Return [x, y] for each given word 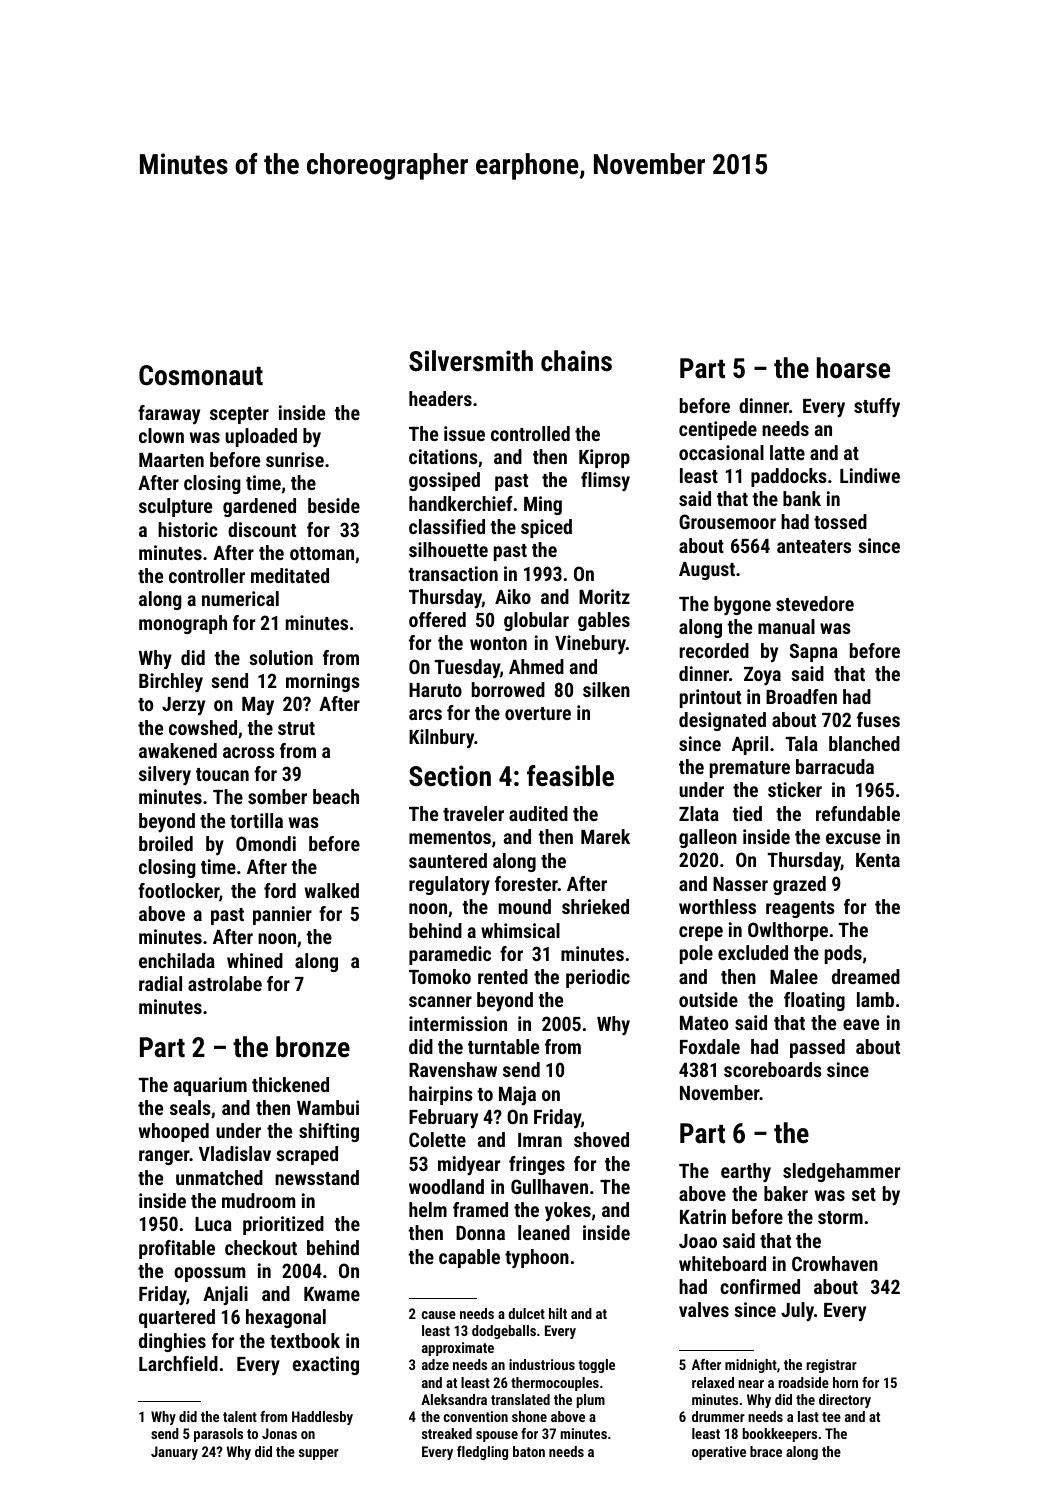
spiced [546, 528]
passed [817, 1048]
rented [503, 976]
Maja [517, 1095]
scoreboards [773, 1069]
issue [464, 433]
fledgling [482, 1453]
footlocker [178, 890]
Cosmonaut [201, 375]
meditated [290, 575]
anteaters [814, 546]
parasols [218, 1435]
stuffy [877, 407]
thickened [290, 1084]
